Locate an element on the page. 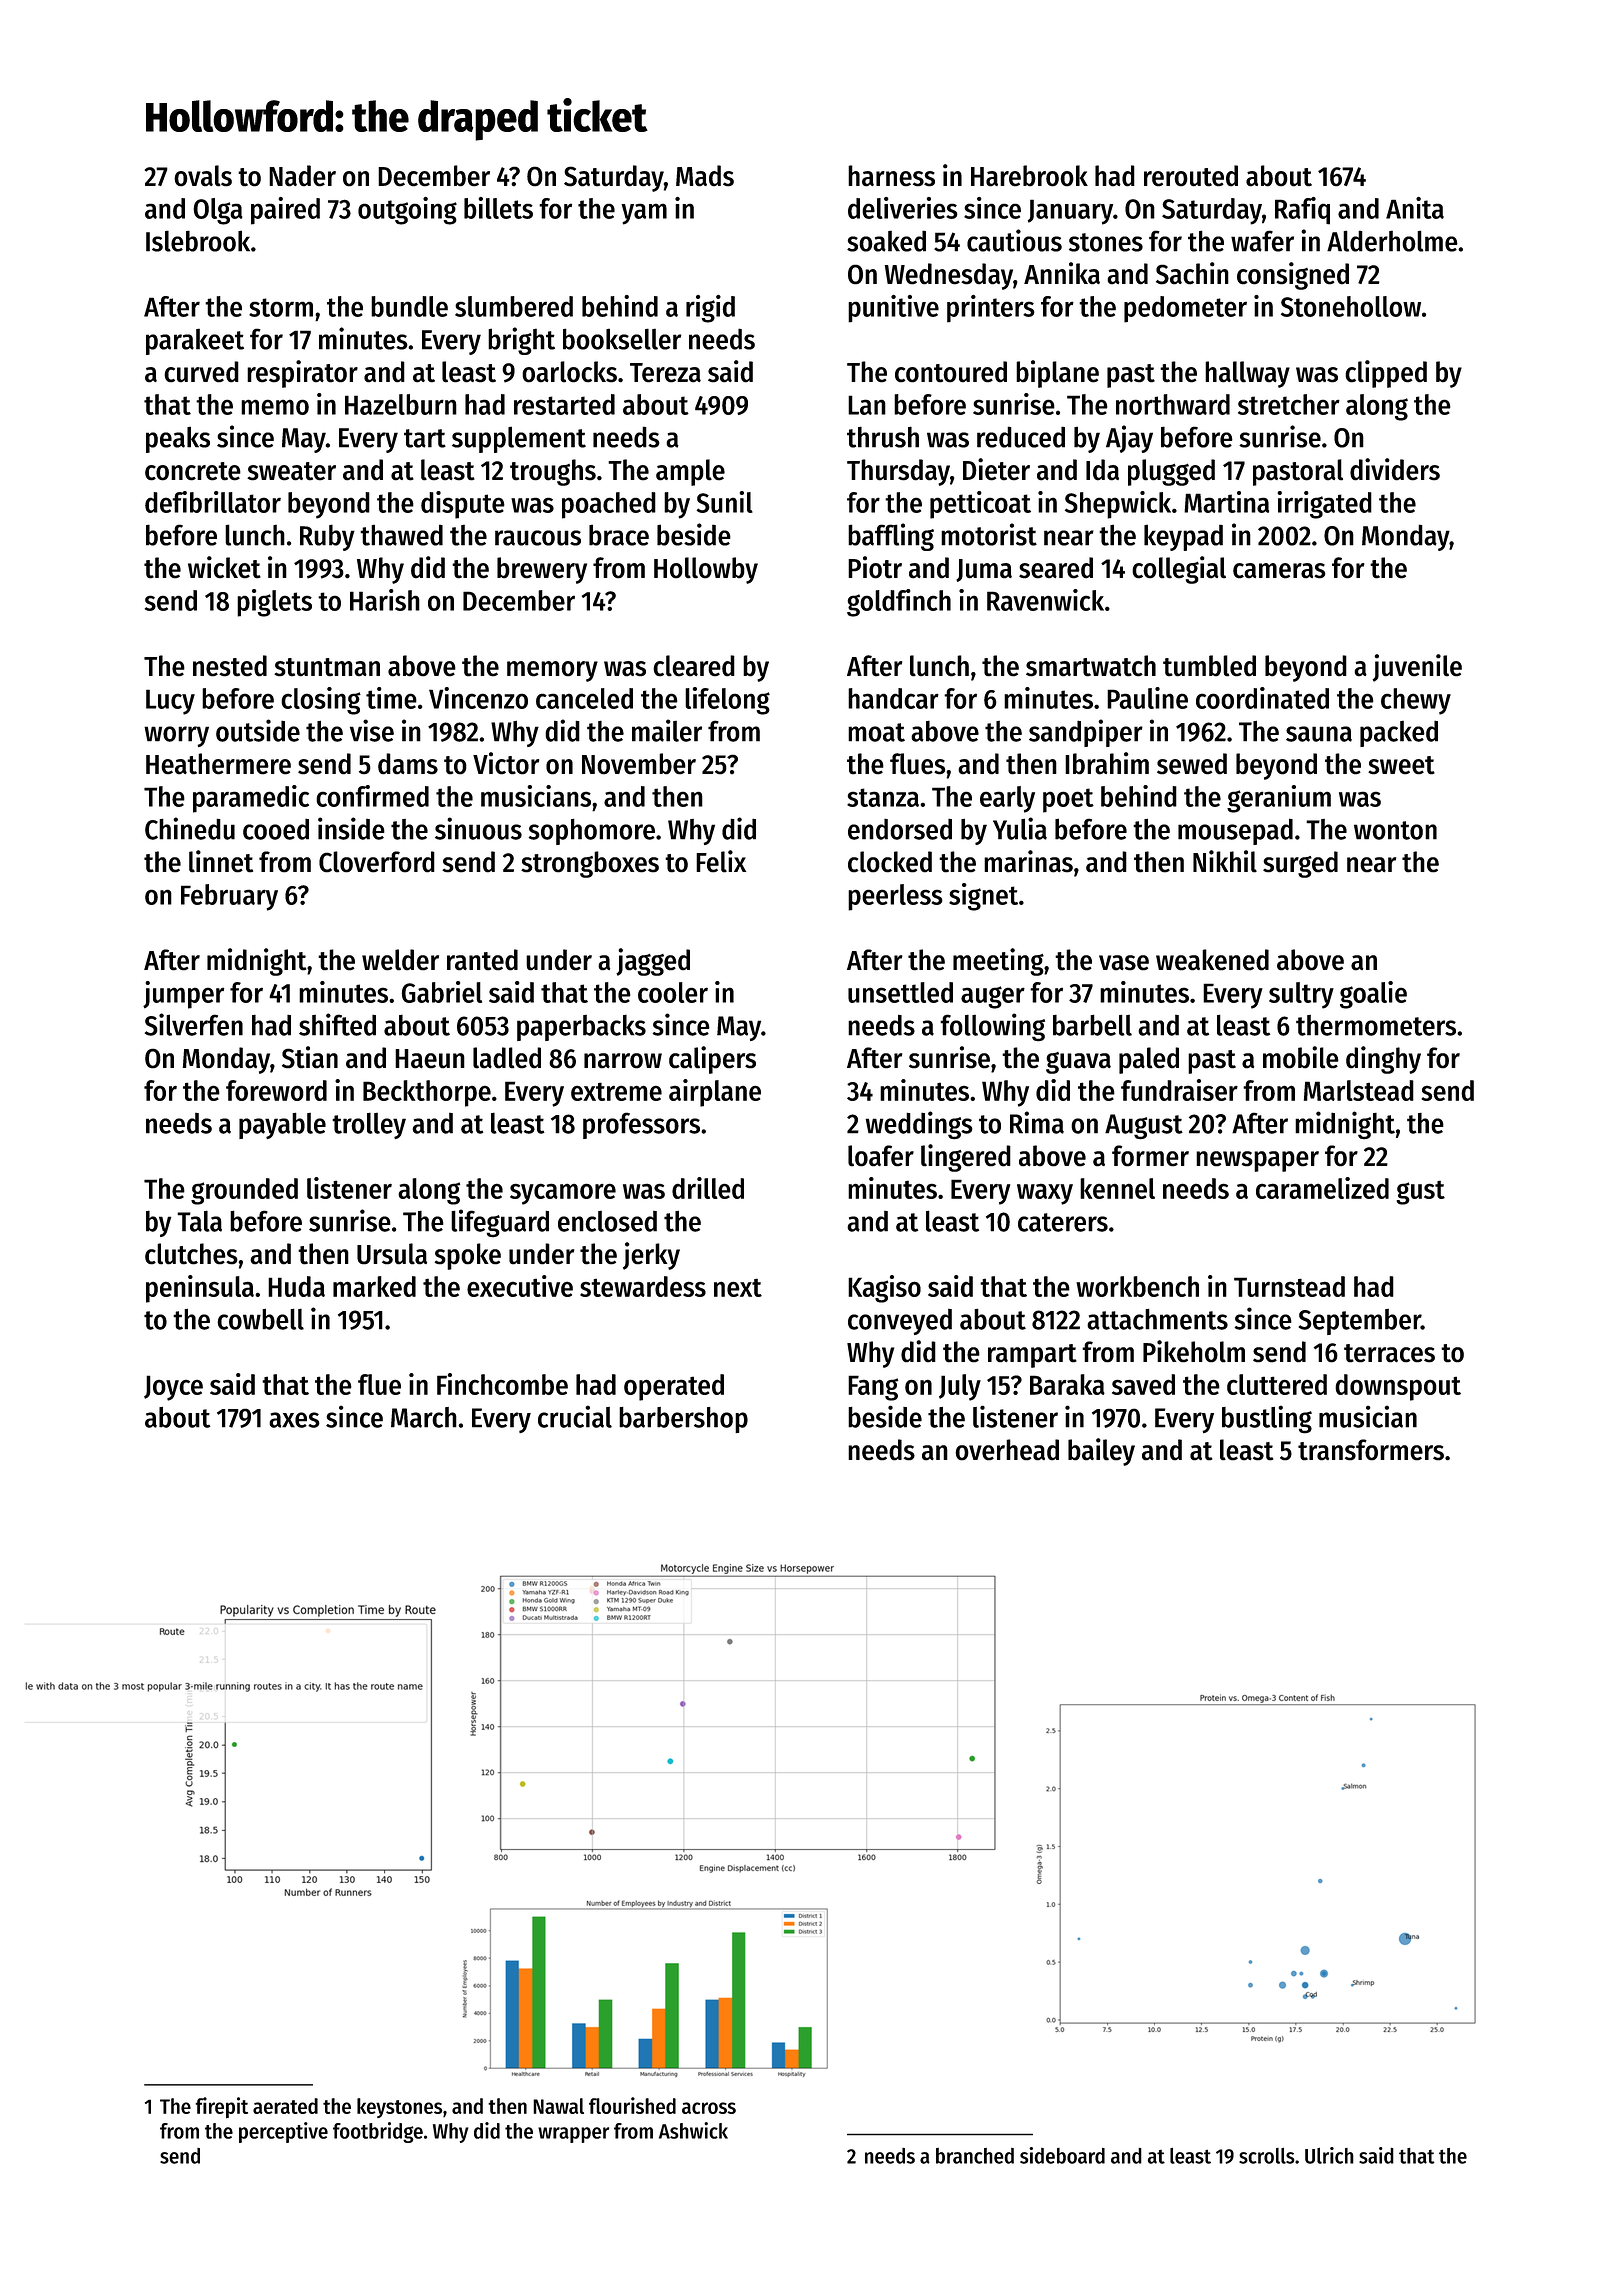 The width and height of the image is (1620, 2292). barbershop is located at coordinates (683, 1420).
